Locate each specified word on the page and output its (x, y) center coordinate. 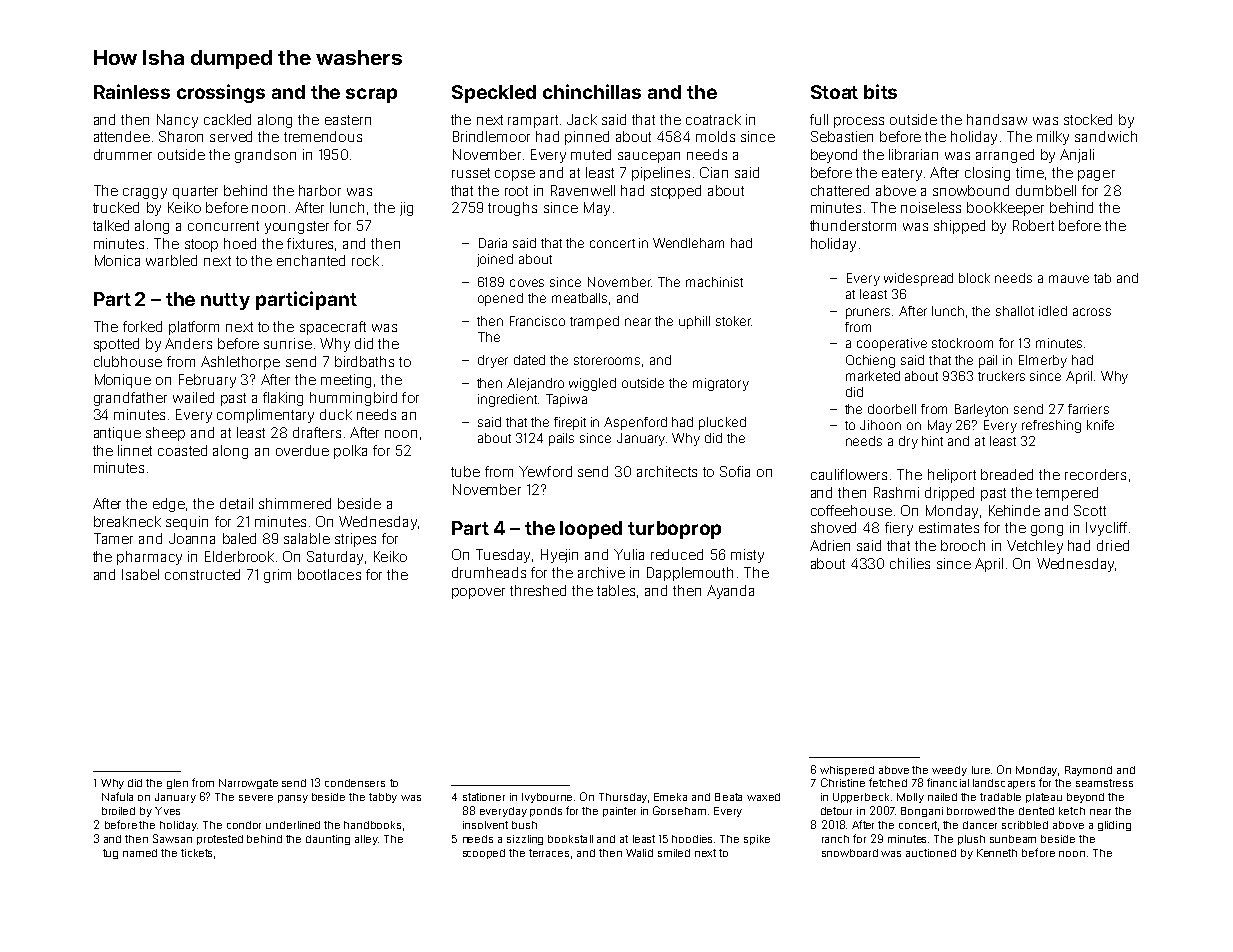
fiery (899, 529)
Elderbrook (239, 556)
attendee (122, 136)
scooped (484, 854)
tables (616, 590)
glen (177, 784)
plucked (722, 423)
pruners (868, 313)
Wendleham (688, 243)
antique (117, 434)
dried (1113, 545)
